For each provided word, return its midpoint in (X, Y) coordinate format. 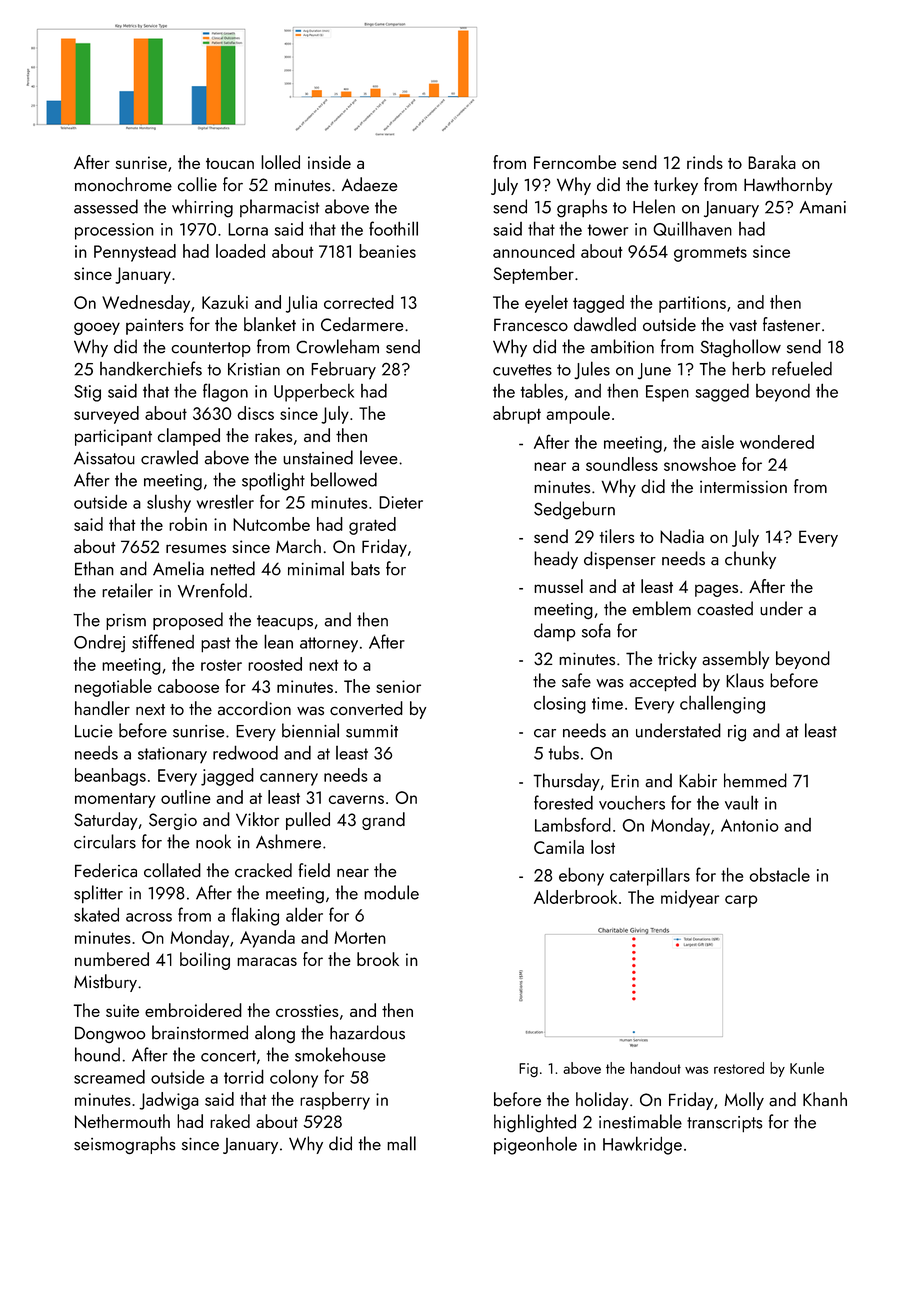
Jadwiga (169, 1101)
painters (155, 326)
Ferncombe (575, 162)
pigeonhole (535, 1145)
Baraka (772, 162)
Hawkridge (642, 1145)
